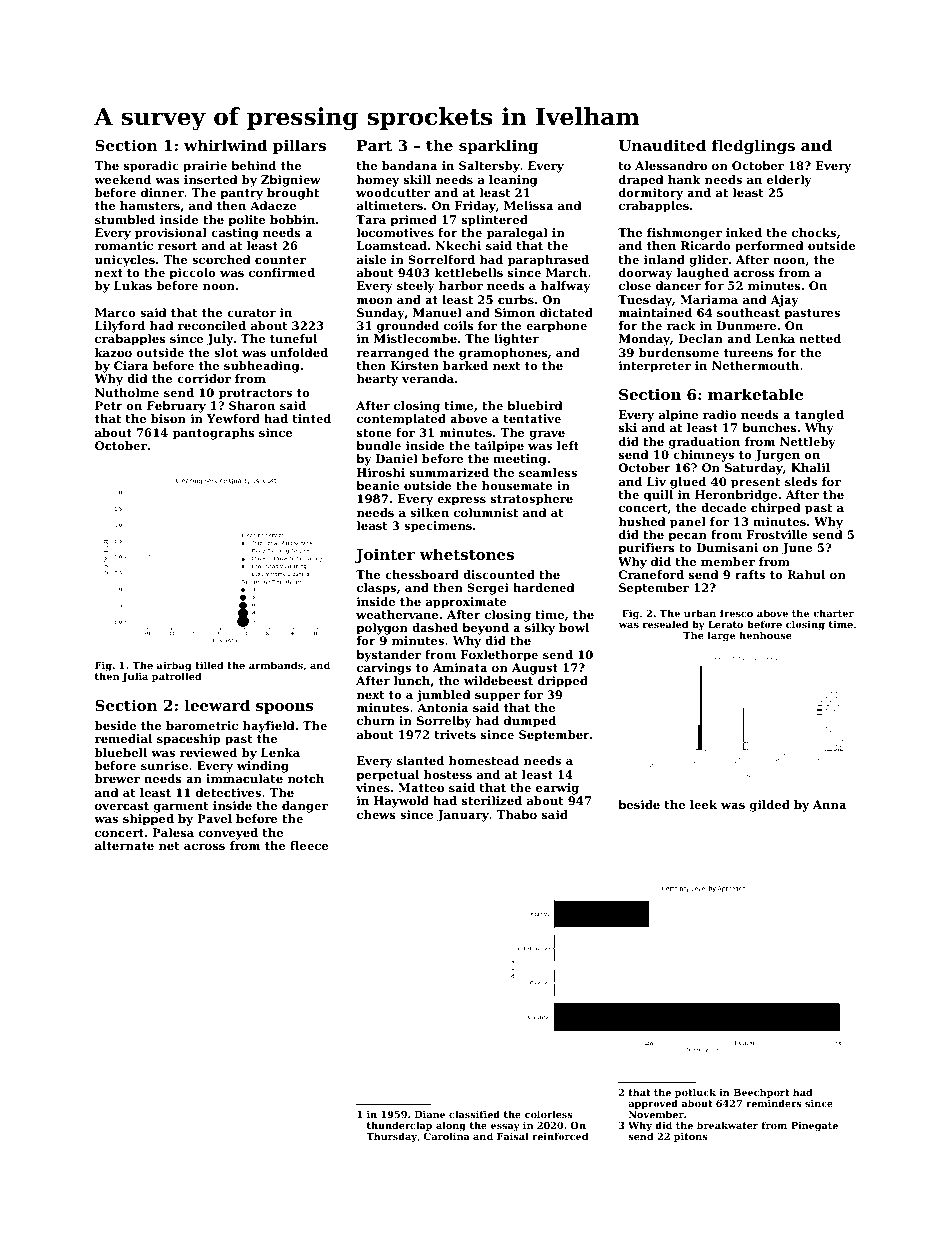 The image size is (952, 1233). What do you see at coordinates (678, 416) in the document?
I see `alpine` at bounding box center [678, 416].
